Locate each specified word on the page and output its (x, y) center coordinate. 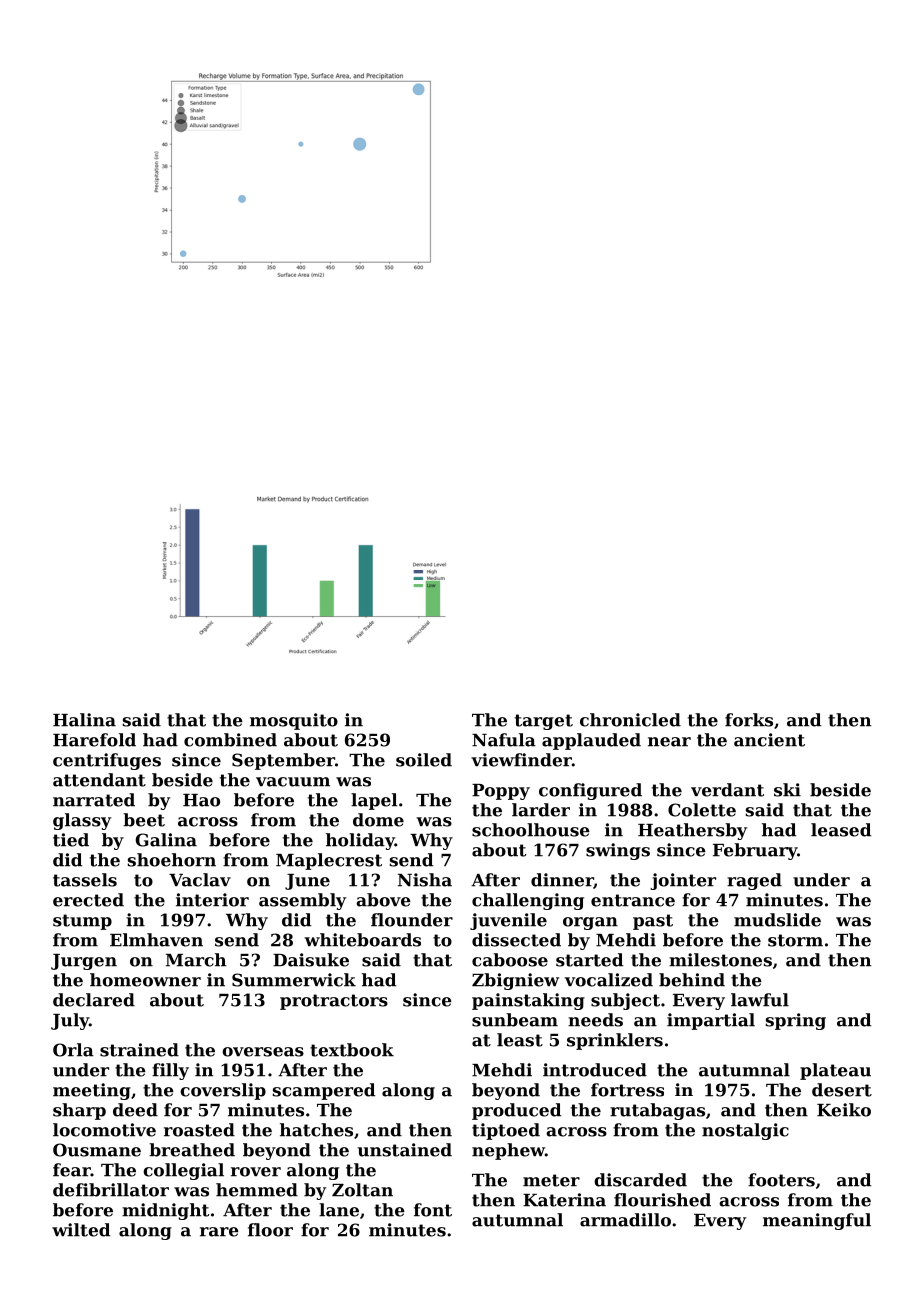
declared (94, 1000)
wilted (81, 1230)
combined (230, 740)
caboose (510, 960)
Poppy (501, 792)
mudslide (777, 920)
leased (841, 830)
